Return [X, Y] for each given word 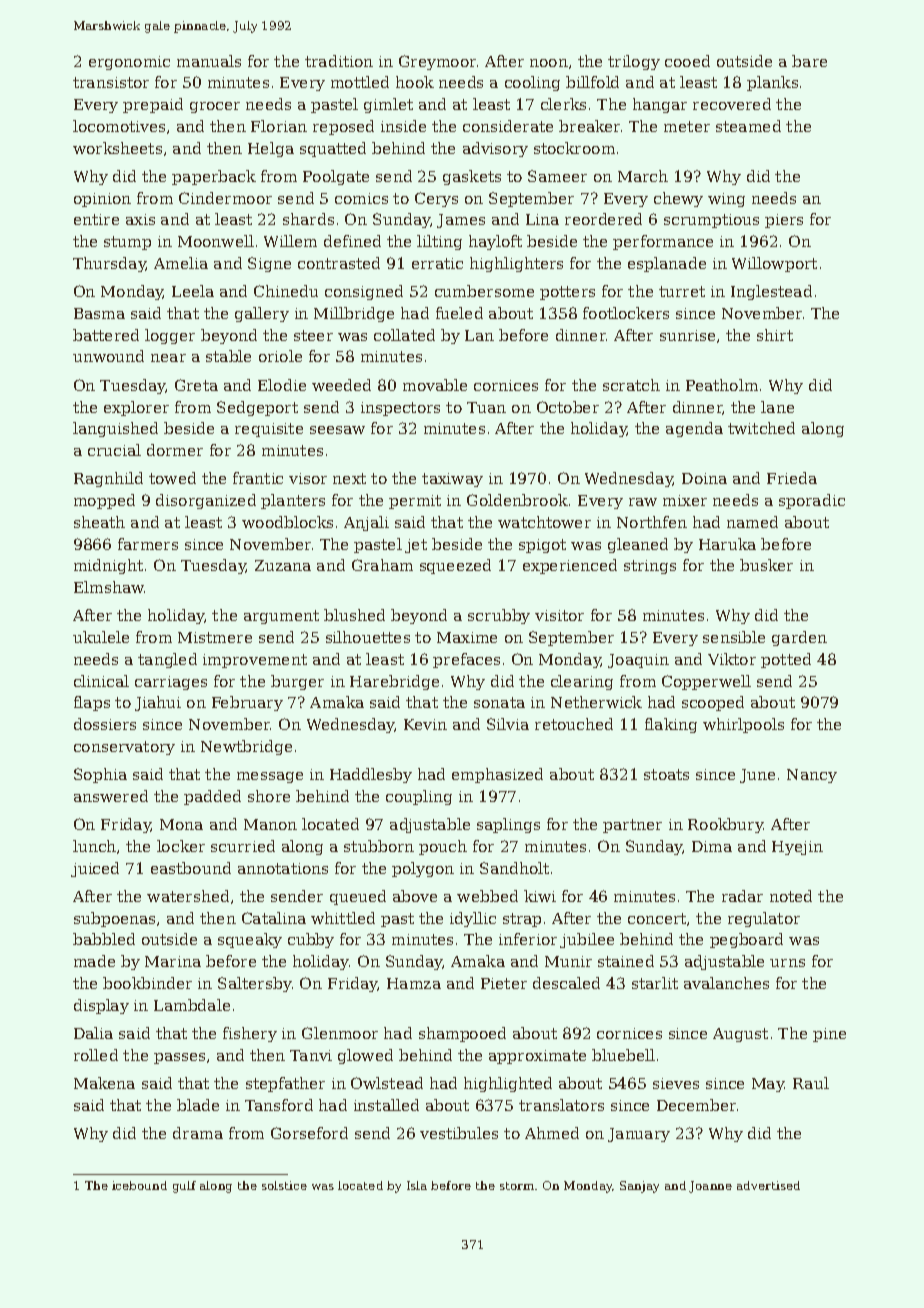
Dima [712, 846]
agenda [694, 429]
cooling [532, 83]
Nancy [812, 776]
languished [115, 429]
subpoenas [114, 919]
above [415, 896]
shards [308, 219]
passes [179, 1058]
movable [435, 385]
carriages [171, 683]
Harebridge [394, 682]
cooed [687, 61]
